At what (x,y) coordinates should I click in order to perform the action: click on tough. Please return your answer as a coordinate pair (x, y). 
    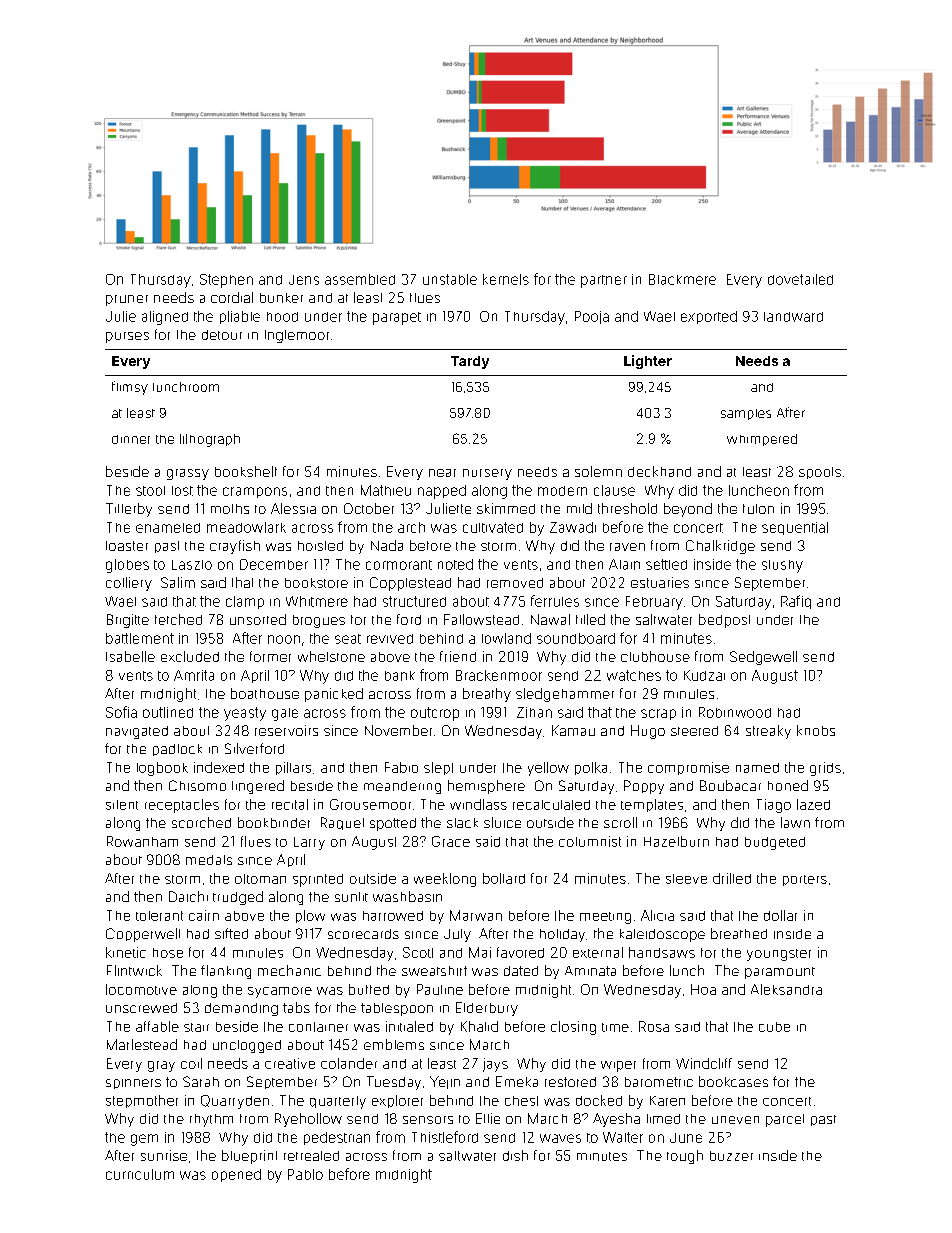
    Looking at the image, I should click on (685, 1157).
